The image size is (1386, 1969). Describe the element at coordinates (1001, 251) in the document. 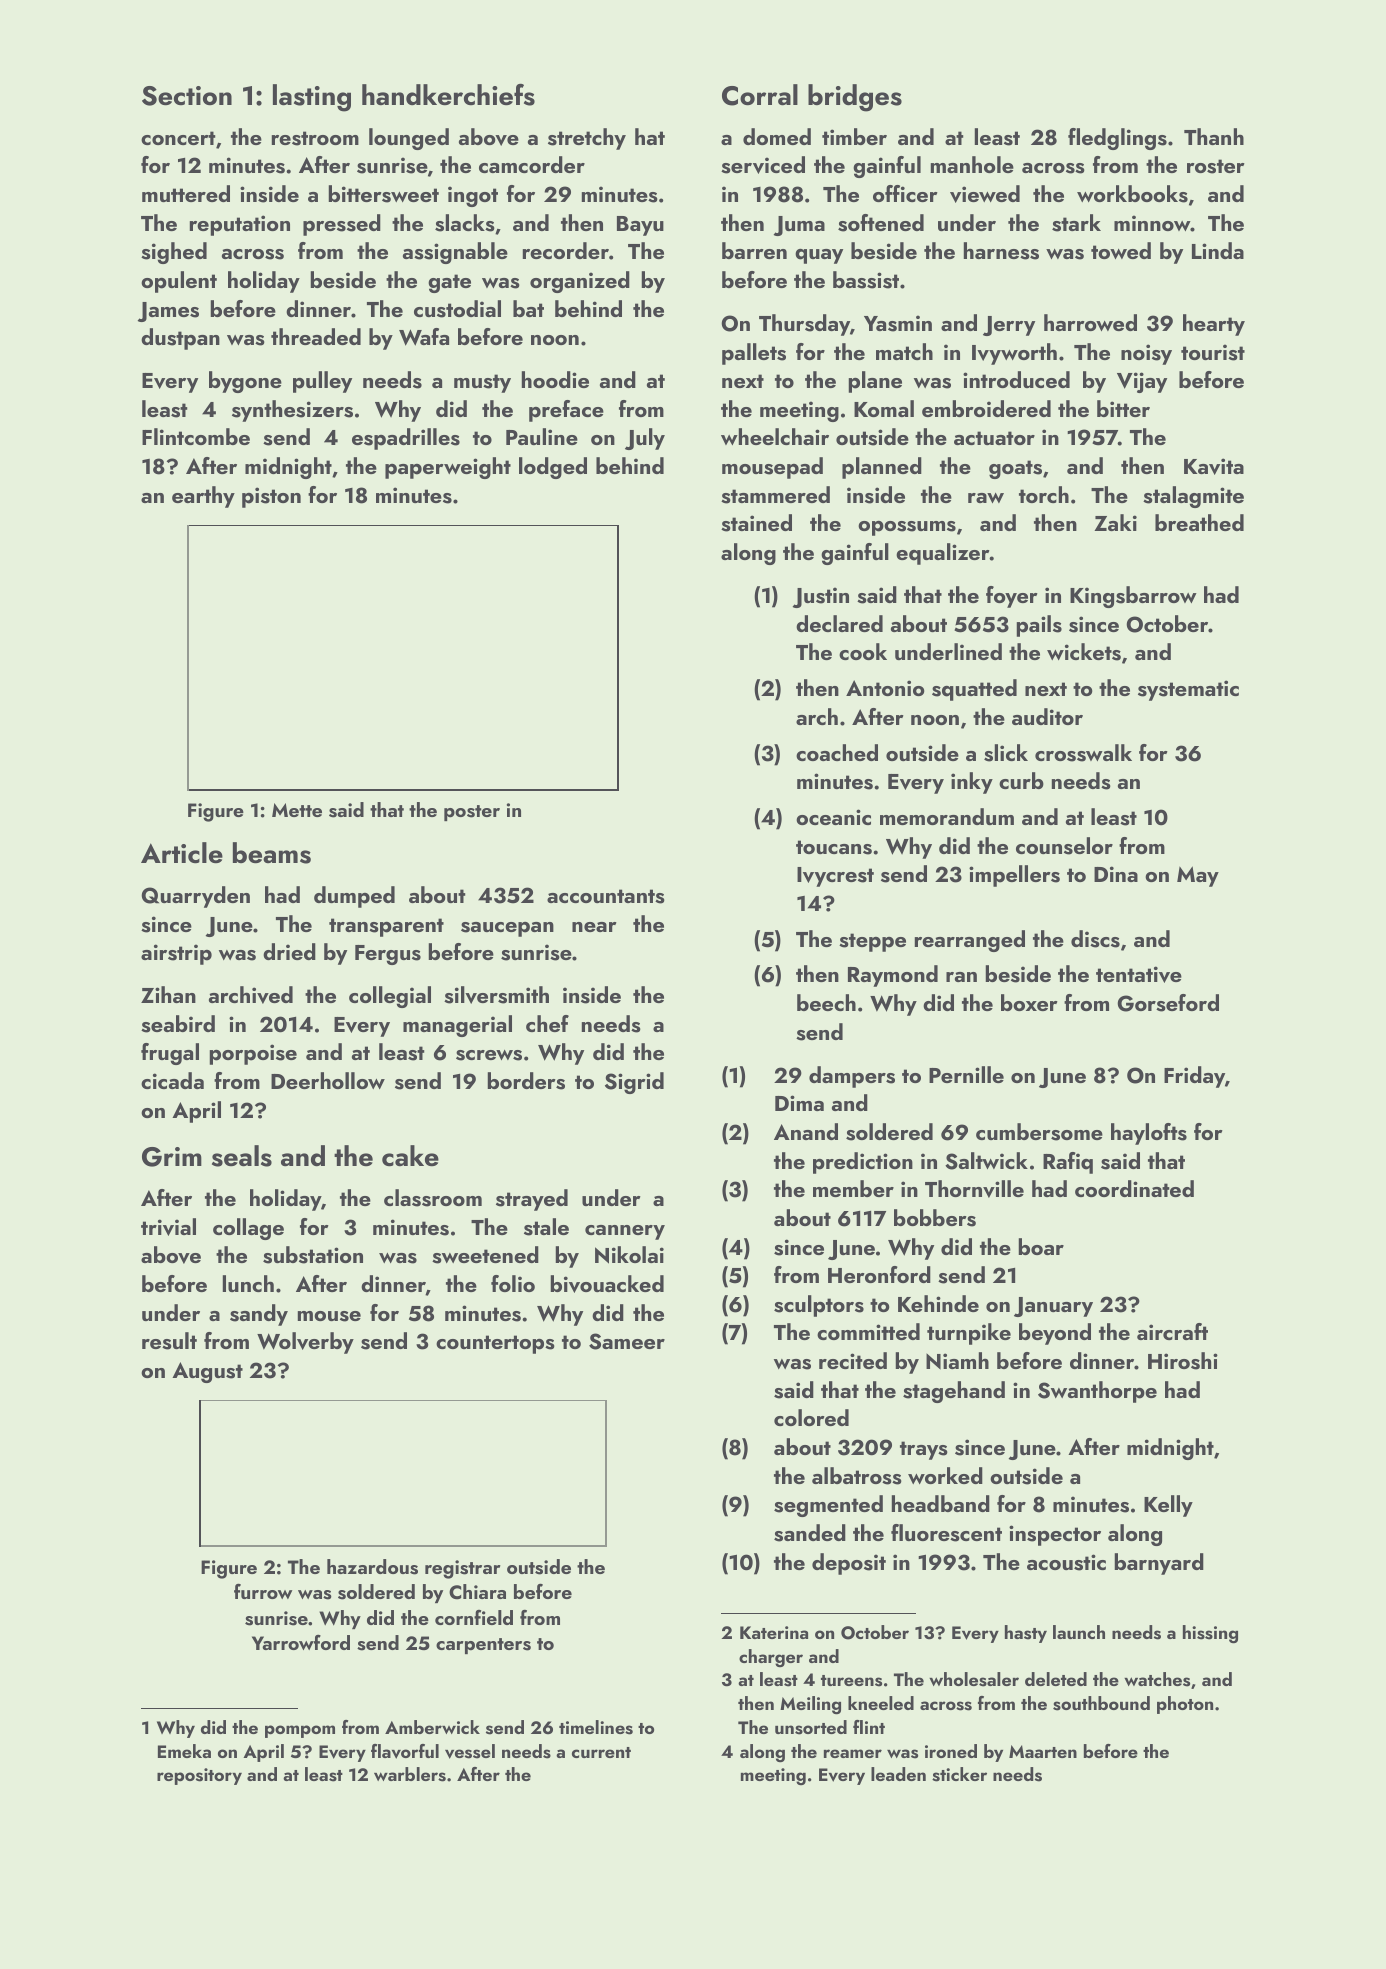

I see `harness` at that location.
